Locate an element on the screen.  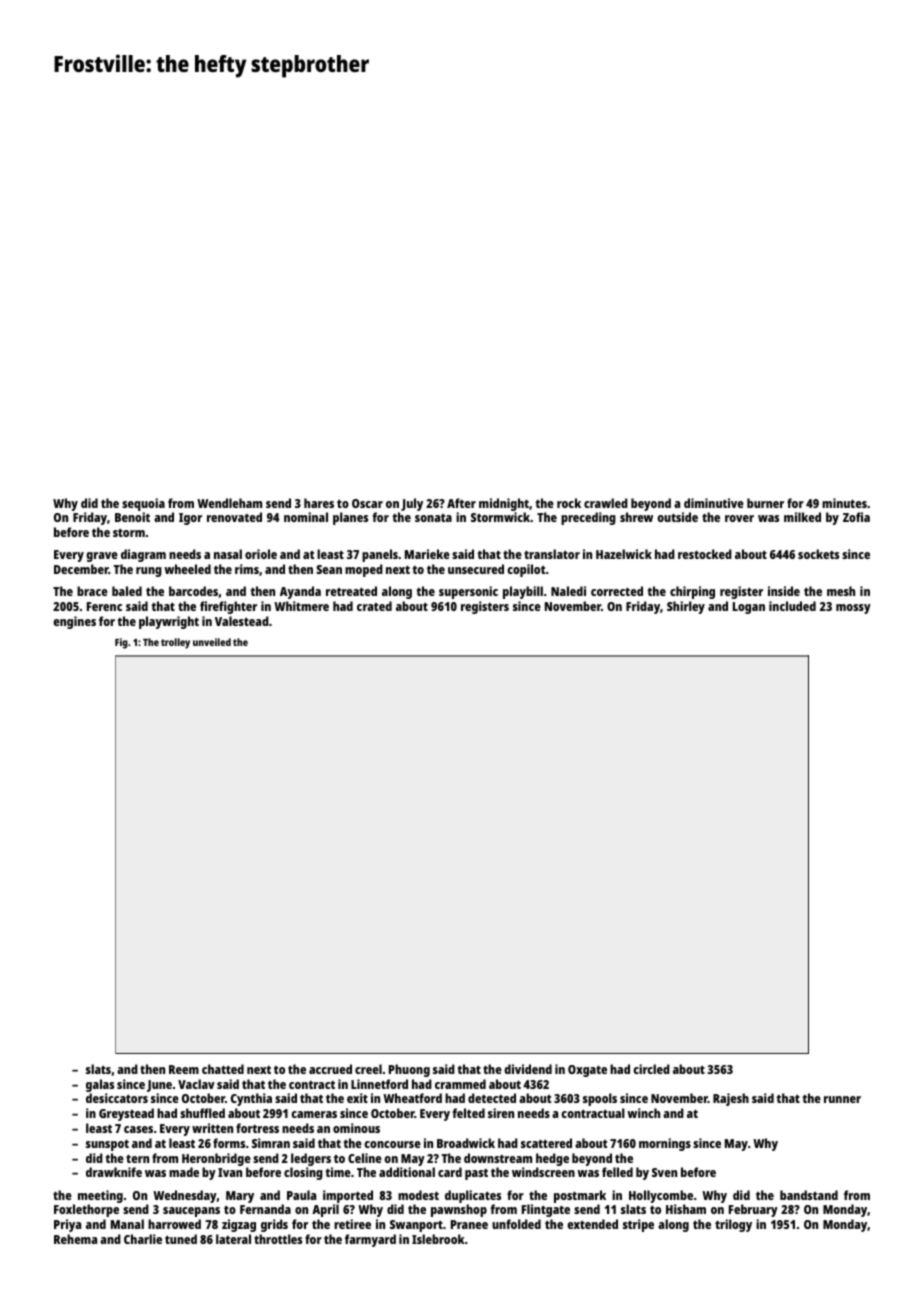
spools is located at coordinates (600, 1099).
